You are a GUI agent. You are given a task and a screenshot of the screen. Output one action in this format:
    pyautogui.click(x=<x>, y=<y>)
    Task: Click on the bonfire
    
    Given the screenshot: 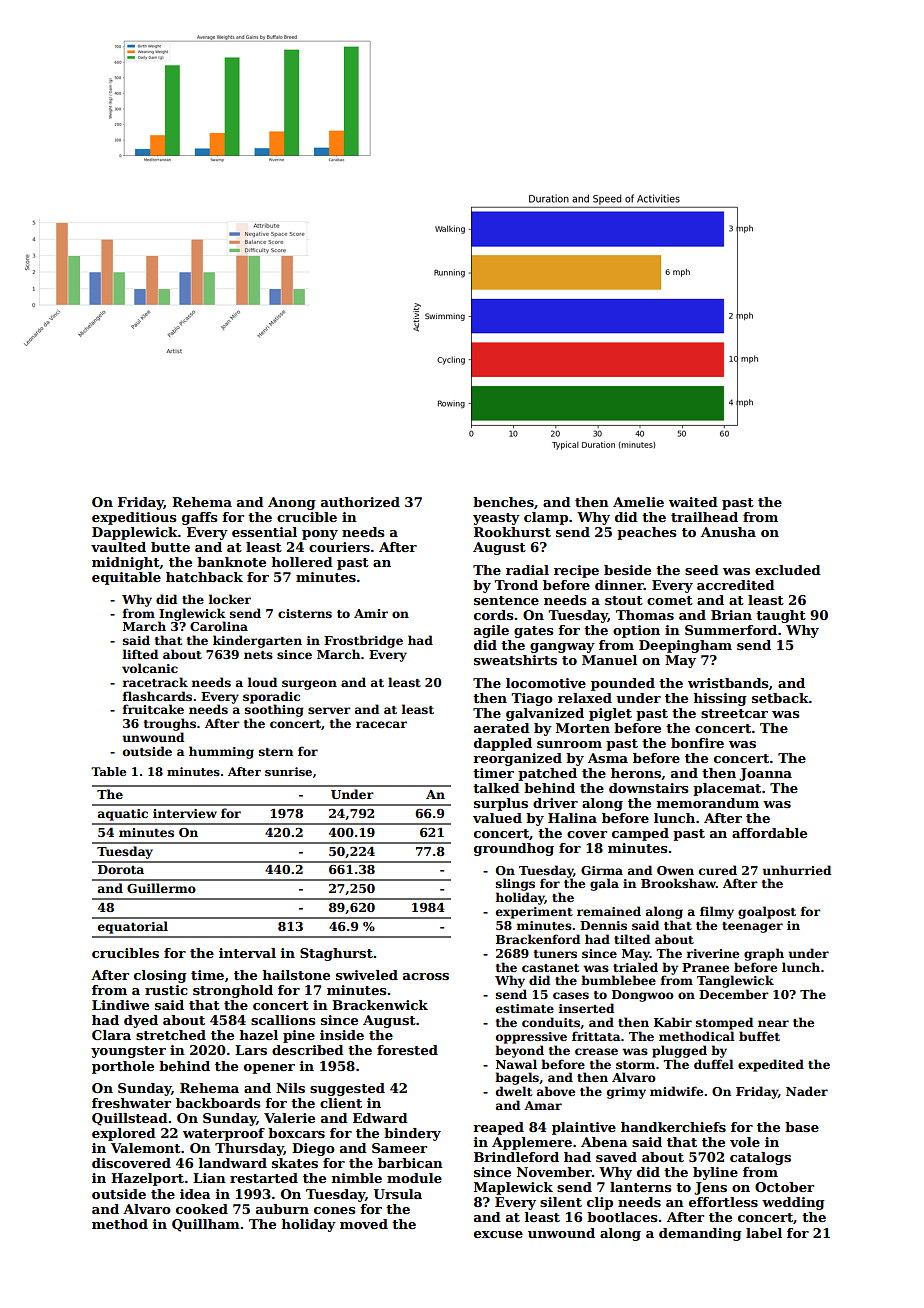 What is the action you would take?
    pyautogui.click(x=697, y=743)
